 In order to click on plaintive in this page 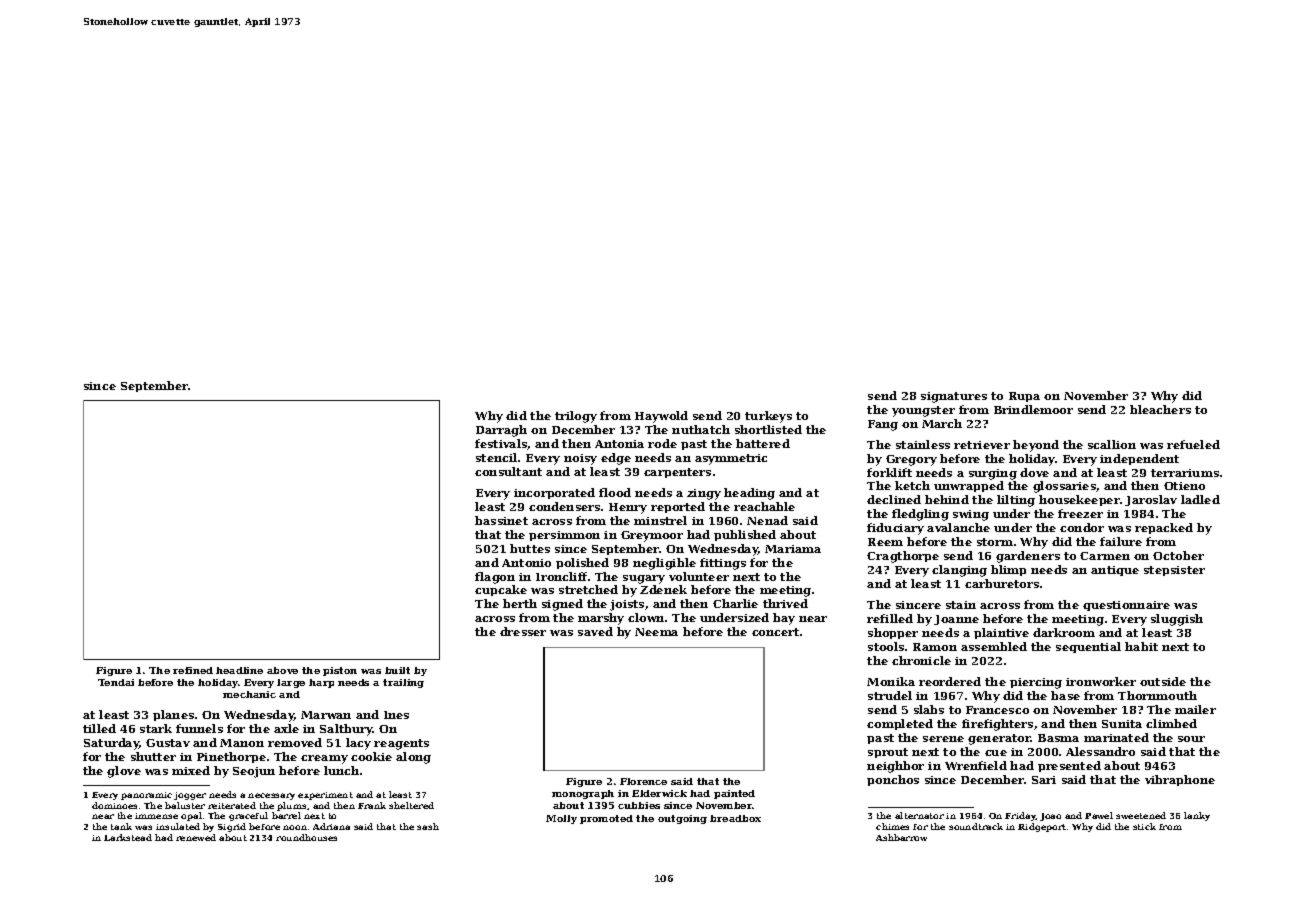, I will do `click(1001, 633)`.
